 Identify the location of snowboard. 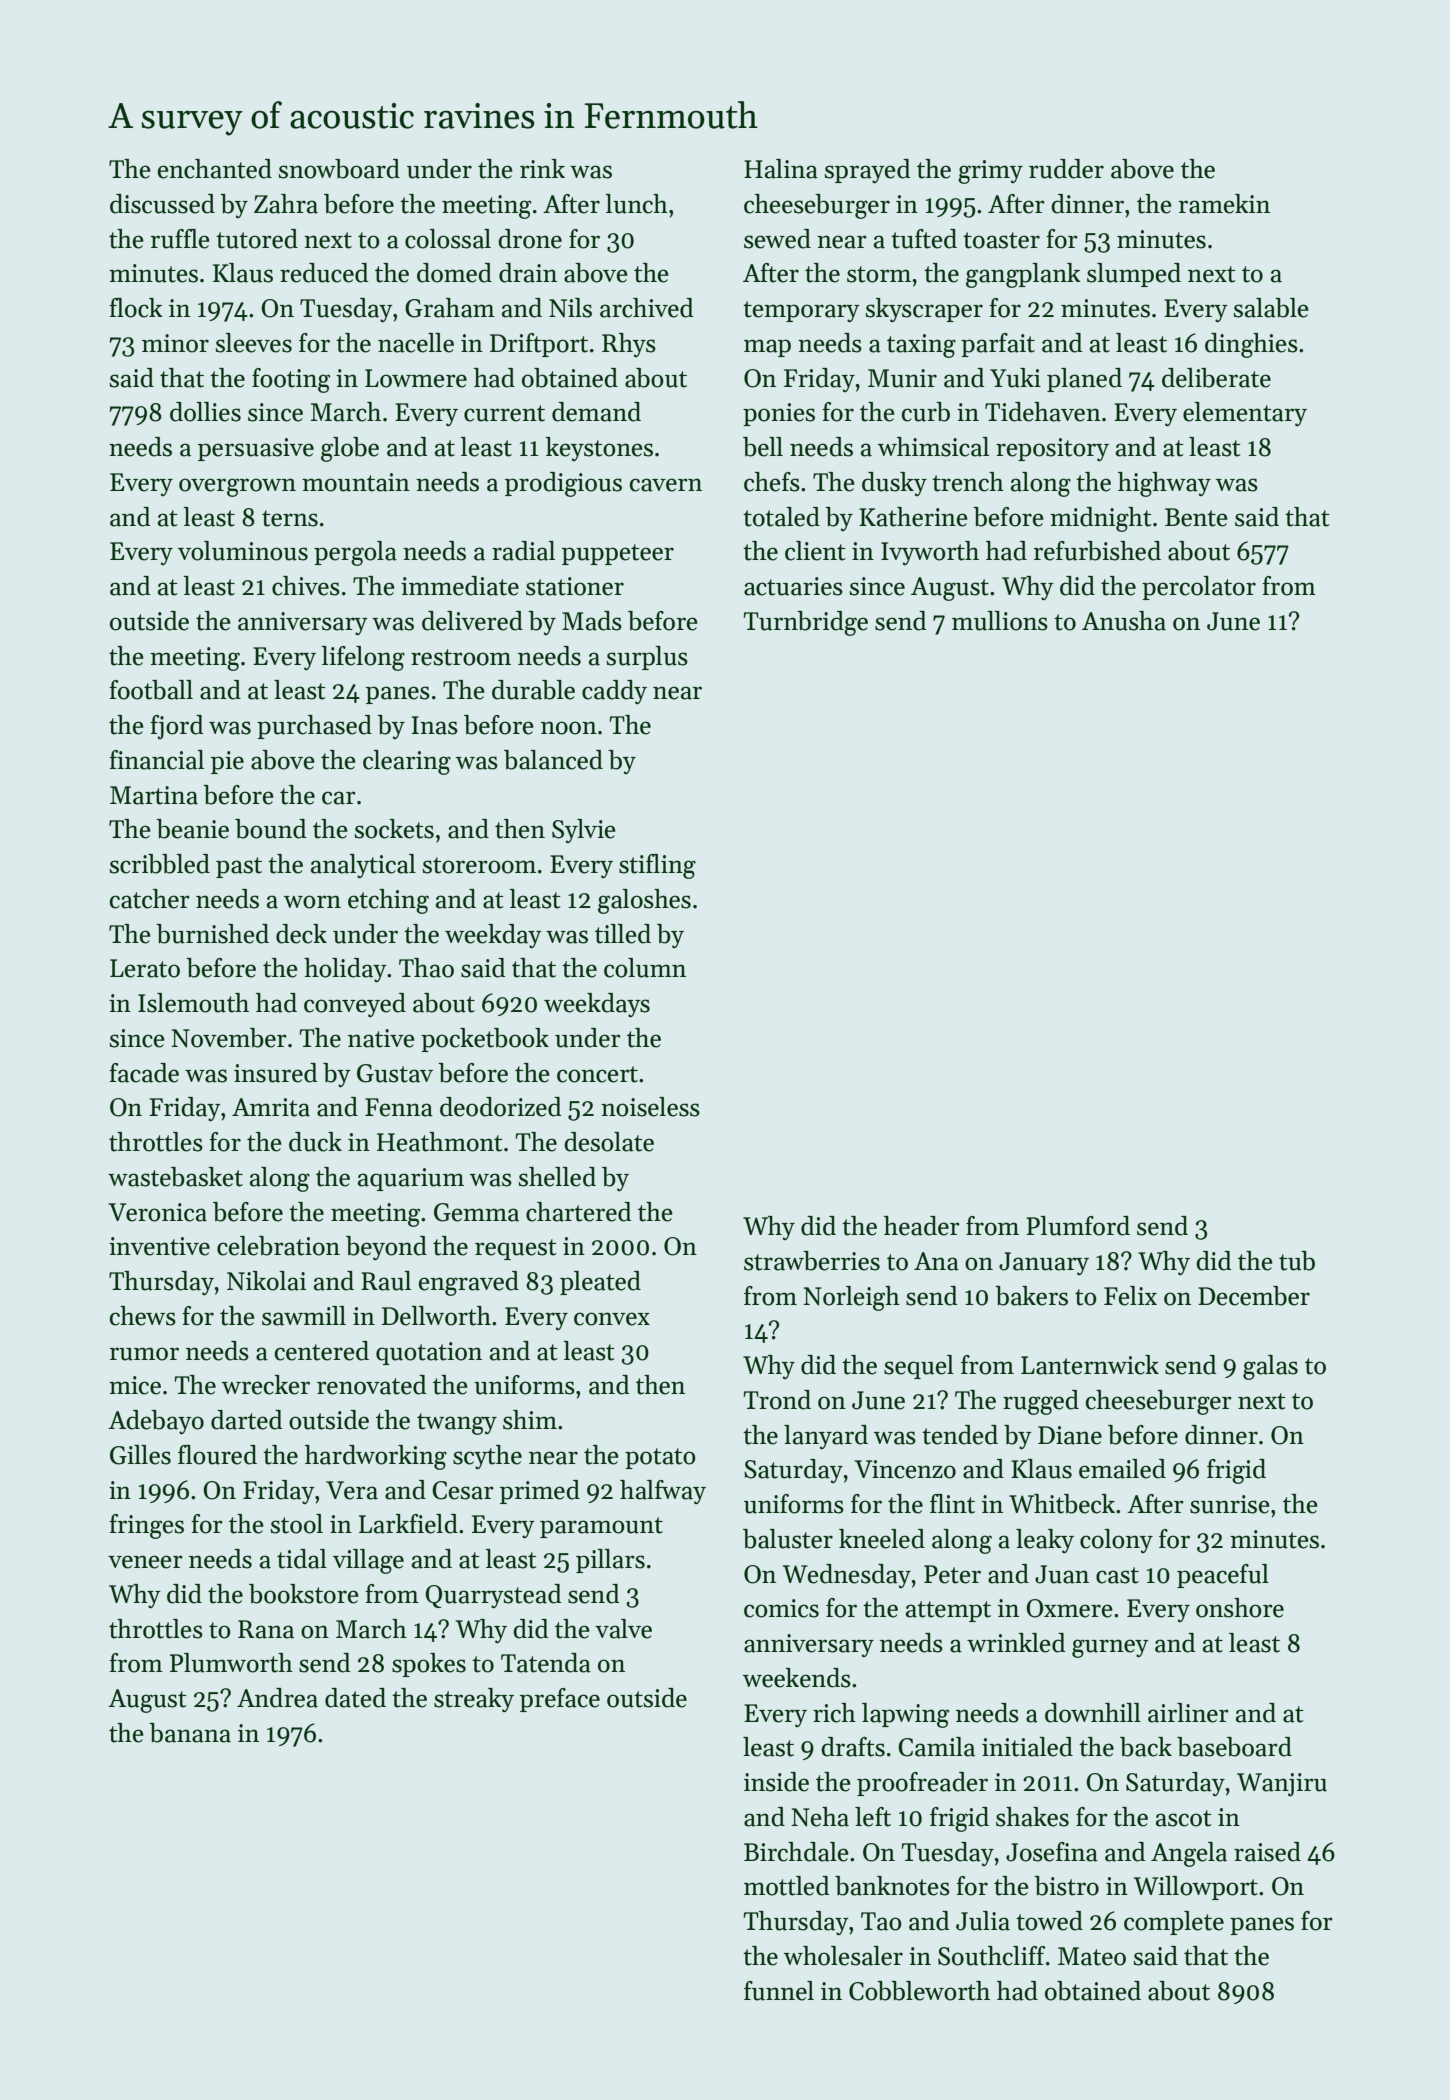
(339, 169).
